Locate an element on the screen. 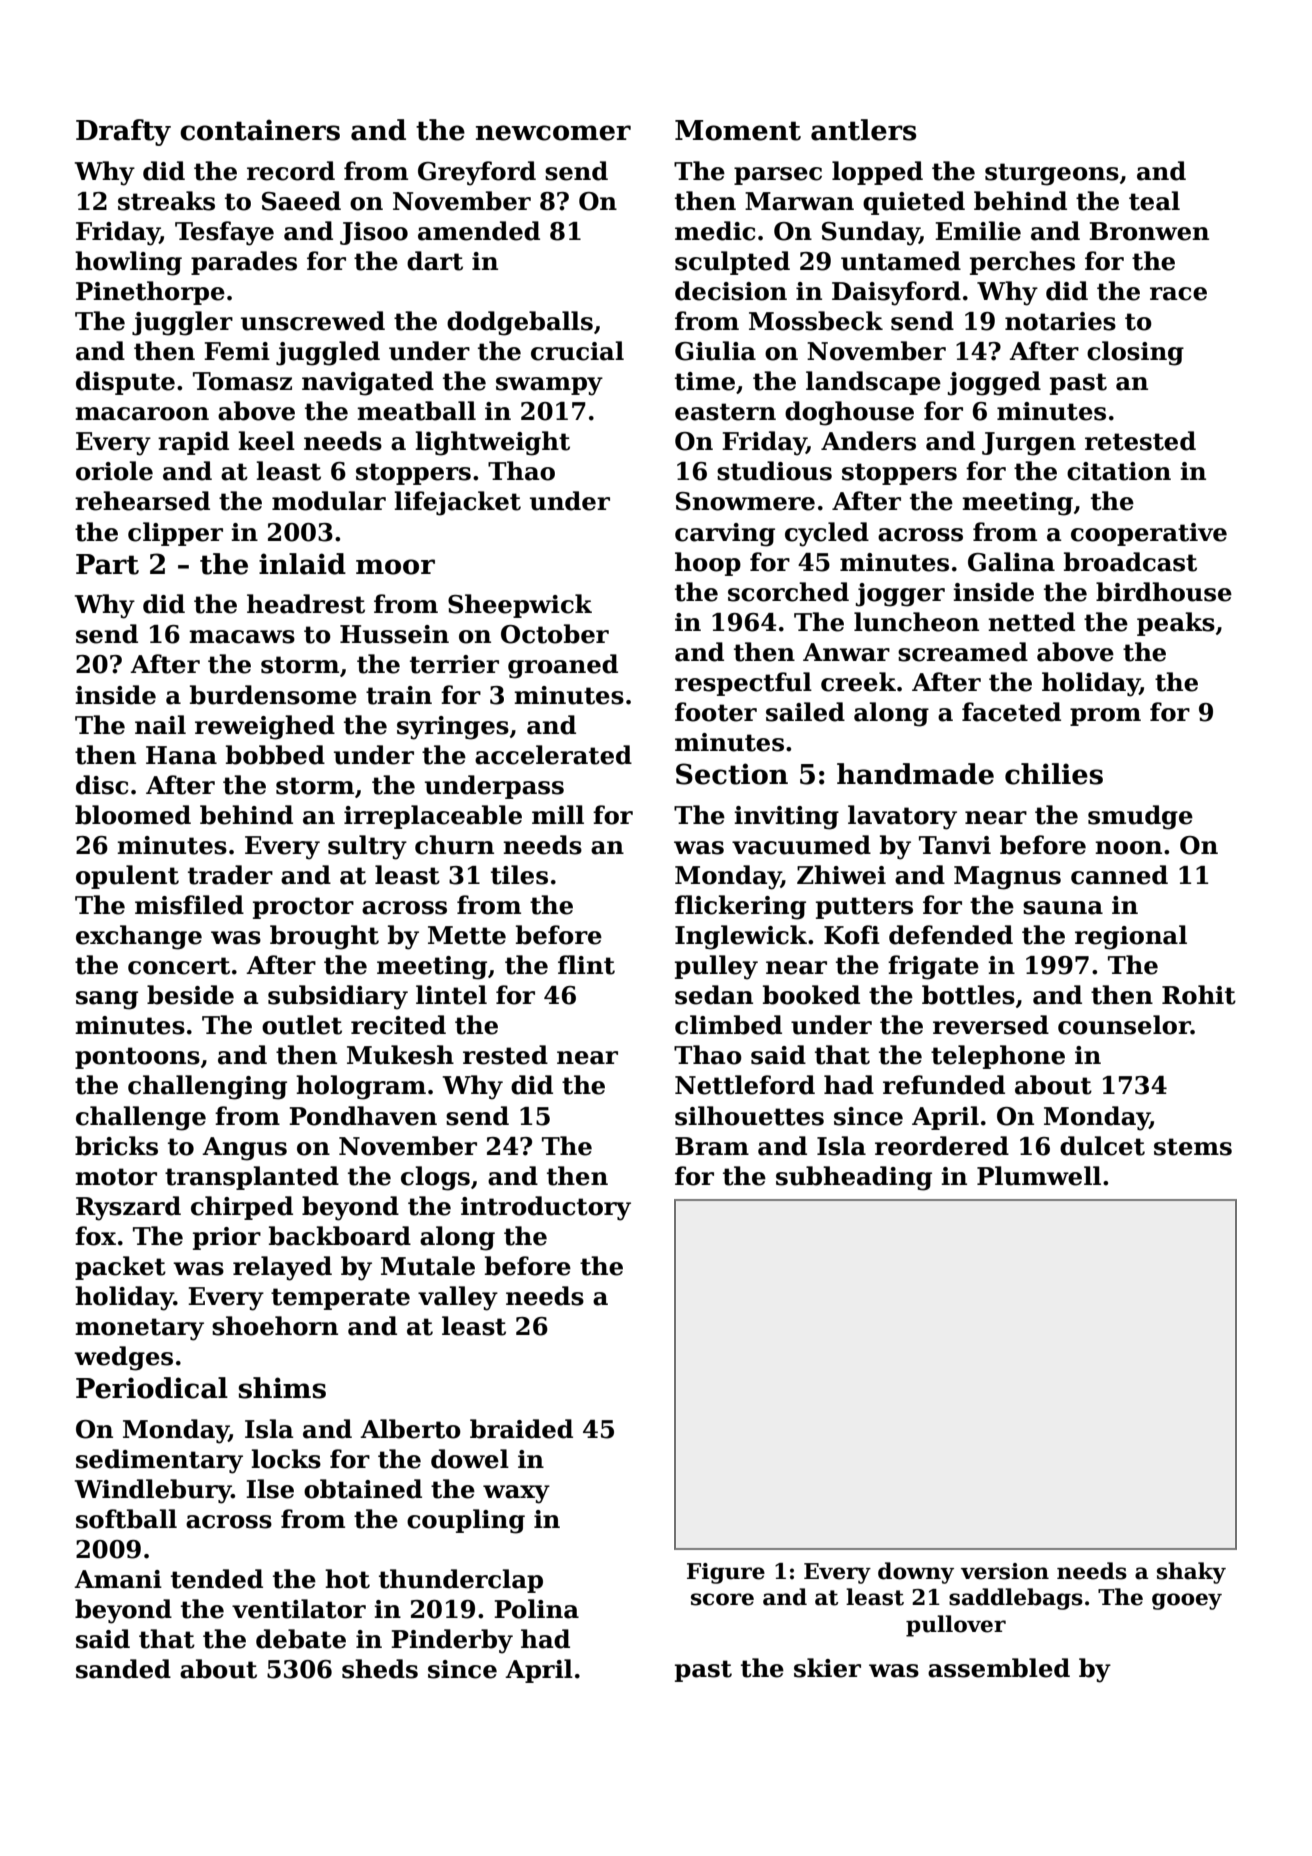  birdhouse is located at coordinates (1164, 592).
